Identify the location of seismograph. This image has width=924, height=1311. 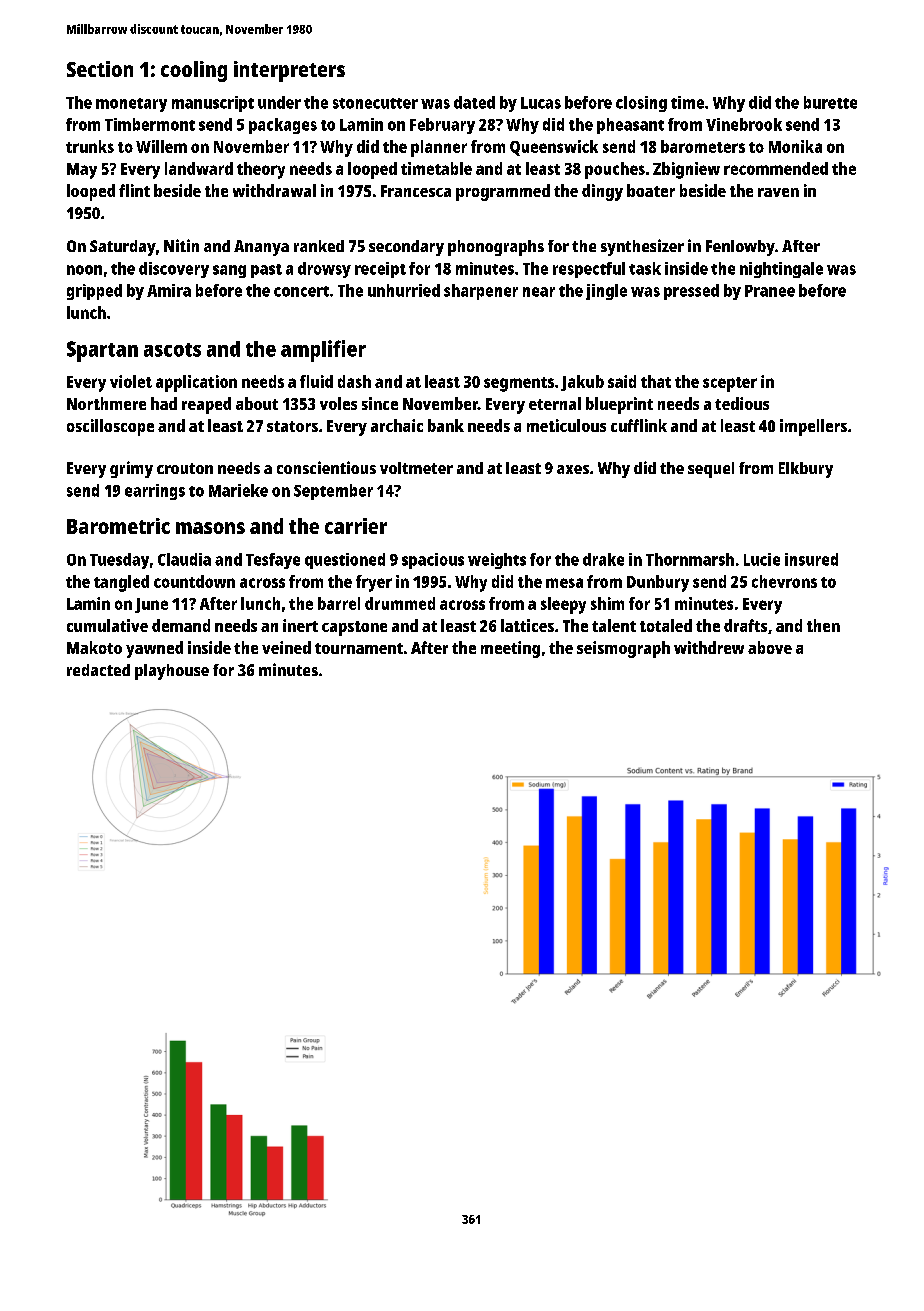
(623, 649).
